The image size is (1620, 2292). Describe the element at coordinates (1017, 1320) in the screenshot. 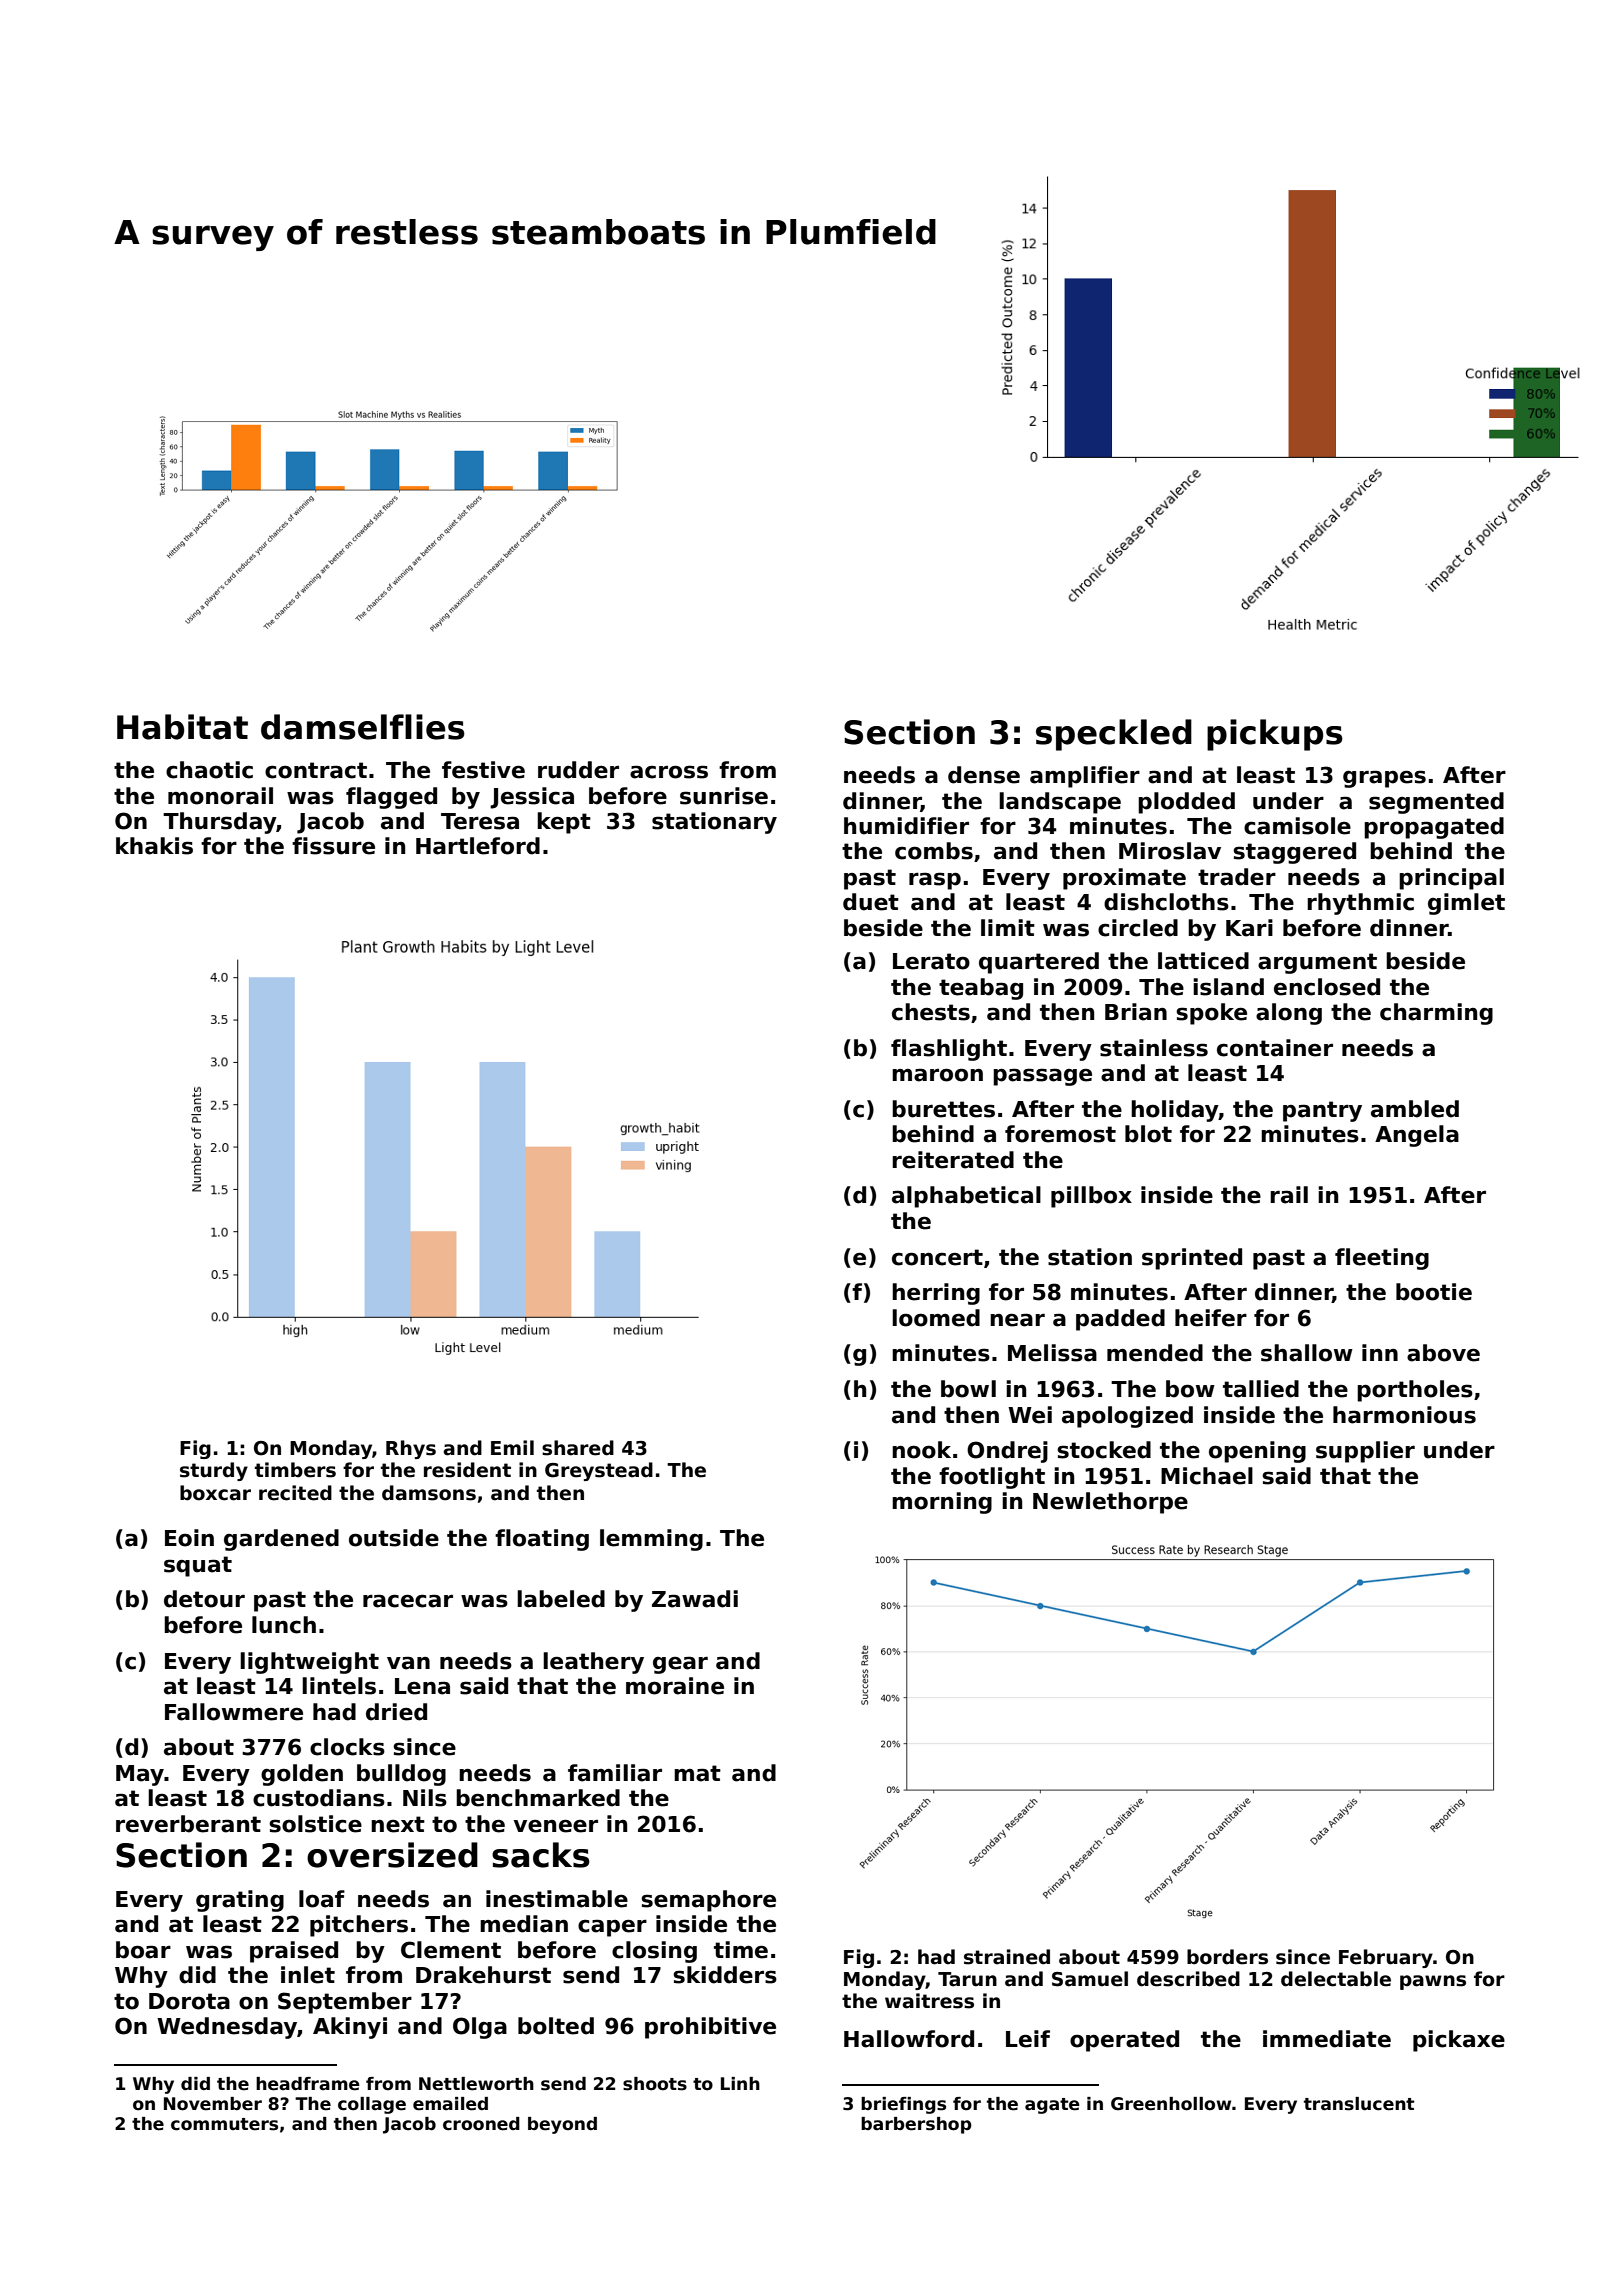

I see `near` at that location.
